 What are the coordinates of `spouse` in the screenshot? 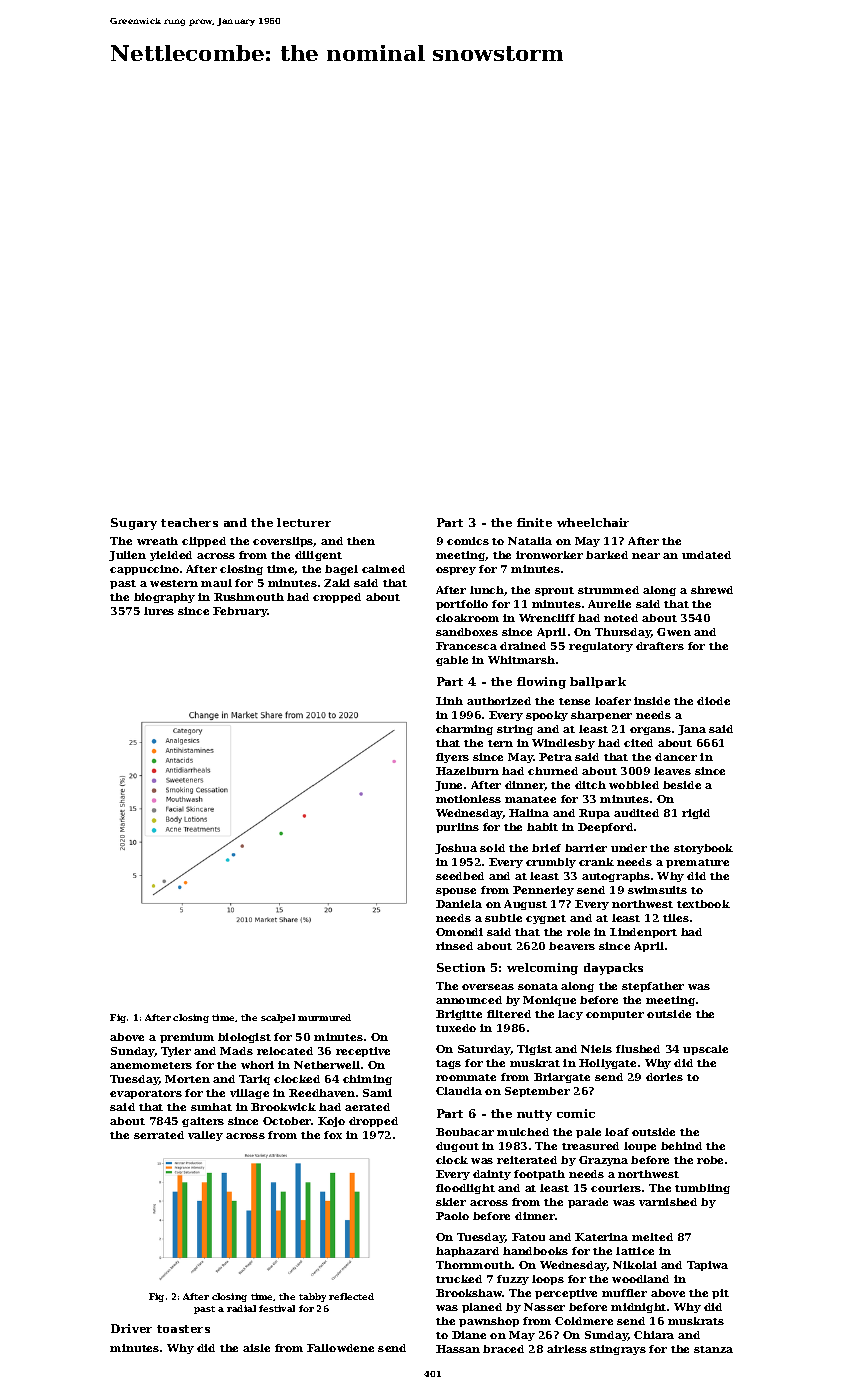 It's located at (456, 892).
